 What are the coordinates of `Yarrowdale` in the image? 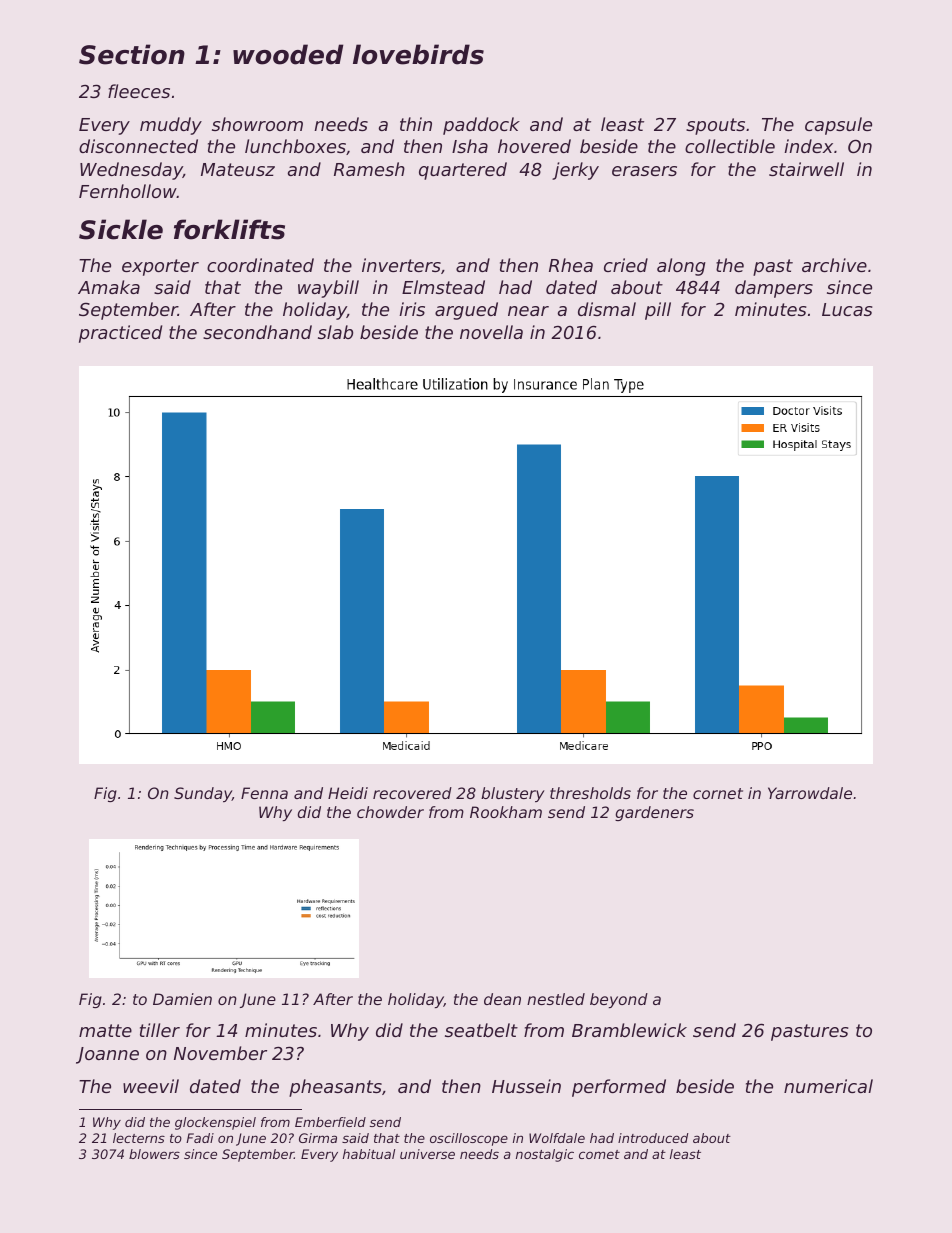 It's located at (810, 793).
